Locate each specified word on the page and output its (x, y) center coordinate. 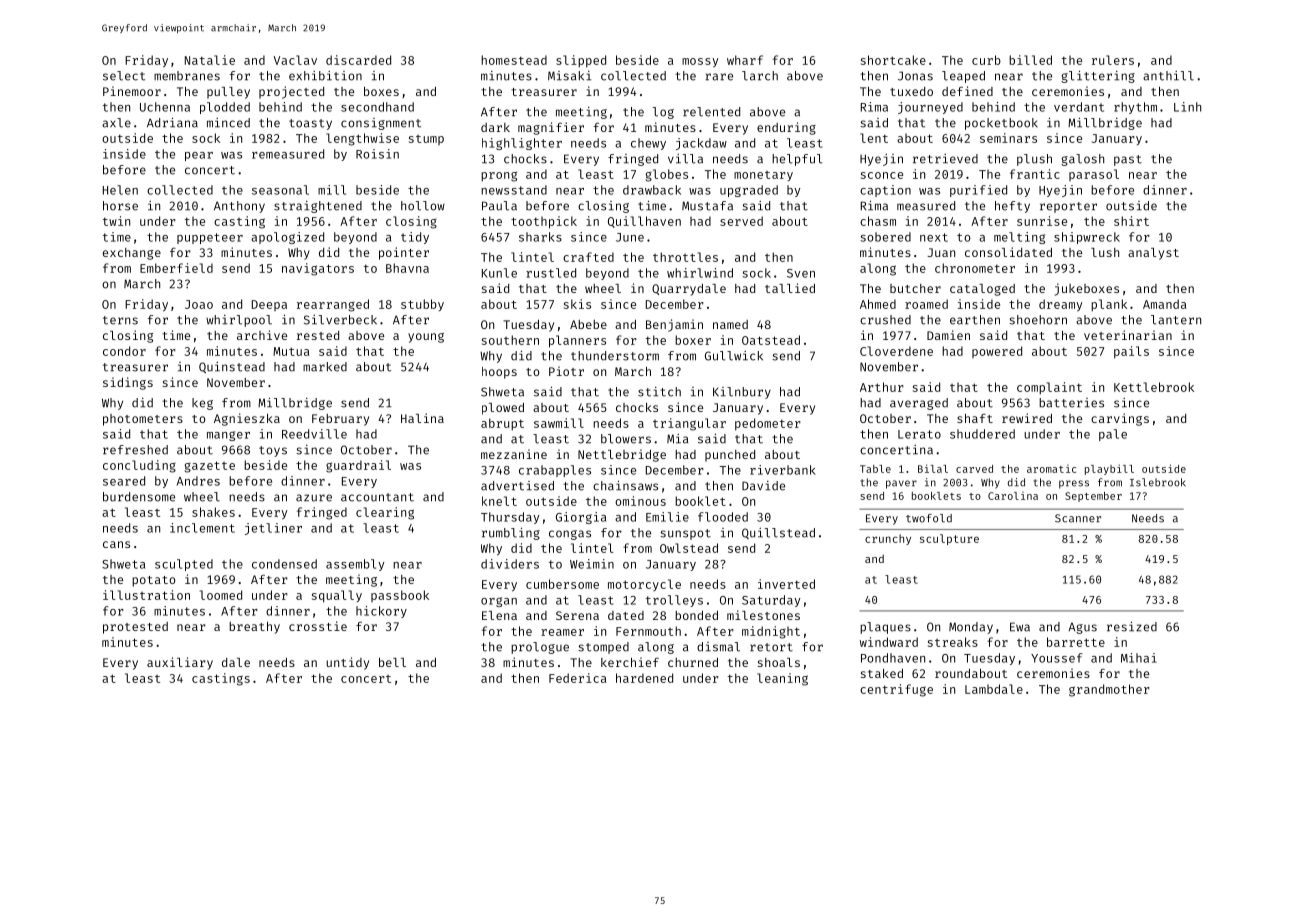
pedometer (767, 424)
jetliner (273, 529)
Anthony (239, 207)
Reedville (314, 434)
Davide (763, 486)
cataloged (982, 290)
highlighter (522, 144)
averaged (919, 404)
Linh (1187, 107)
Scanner (1078, 518)
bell (392, 662)
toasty (310, 124)
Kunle (499, 273)
